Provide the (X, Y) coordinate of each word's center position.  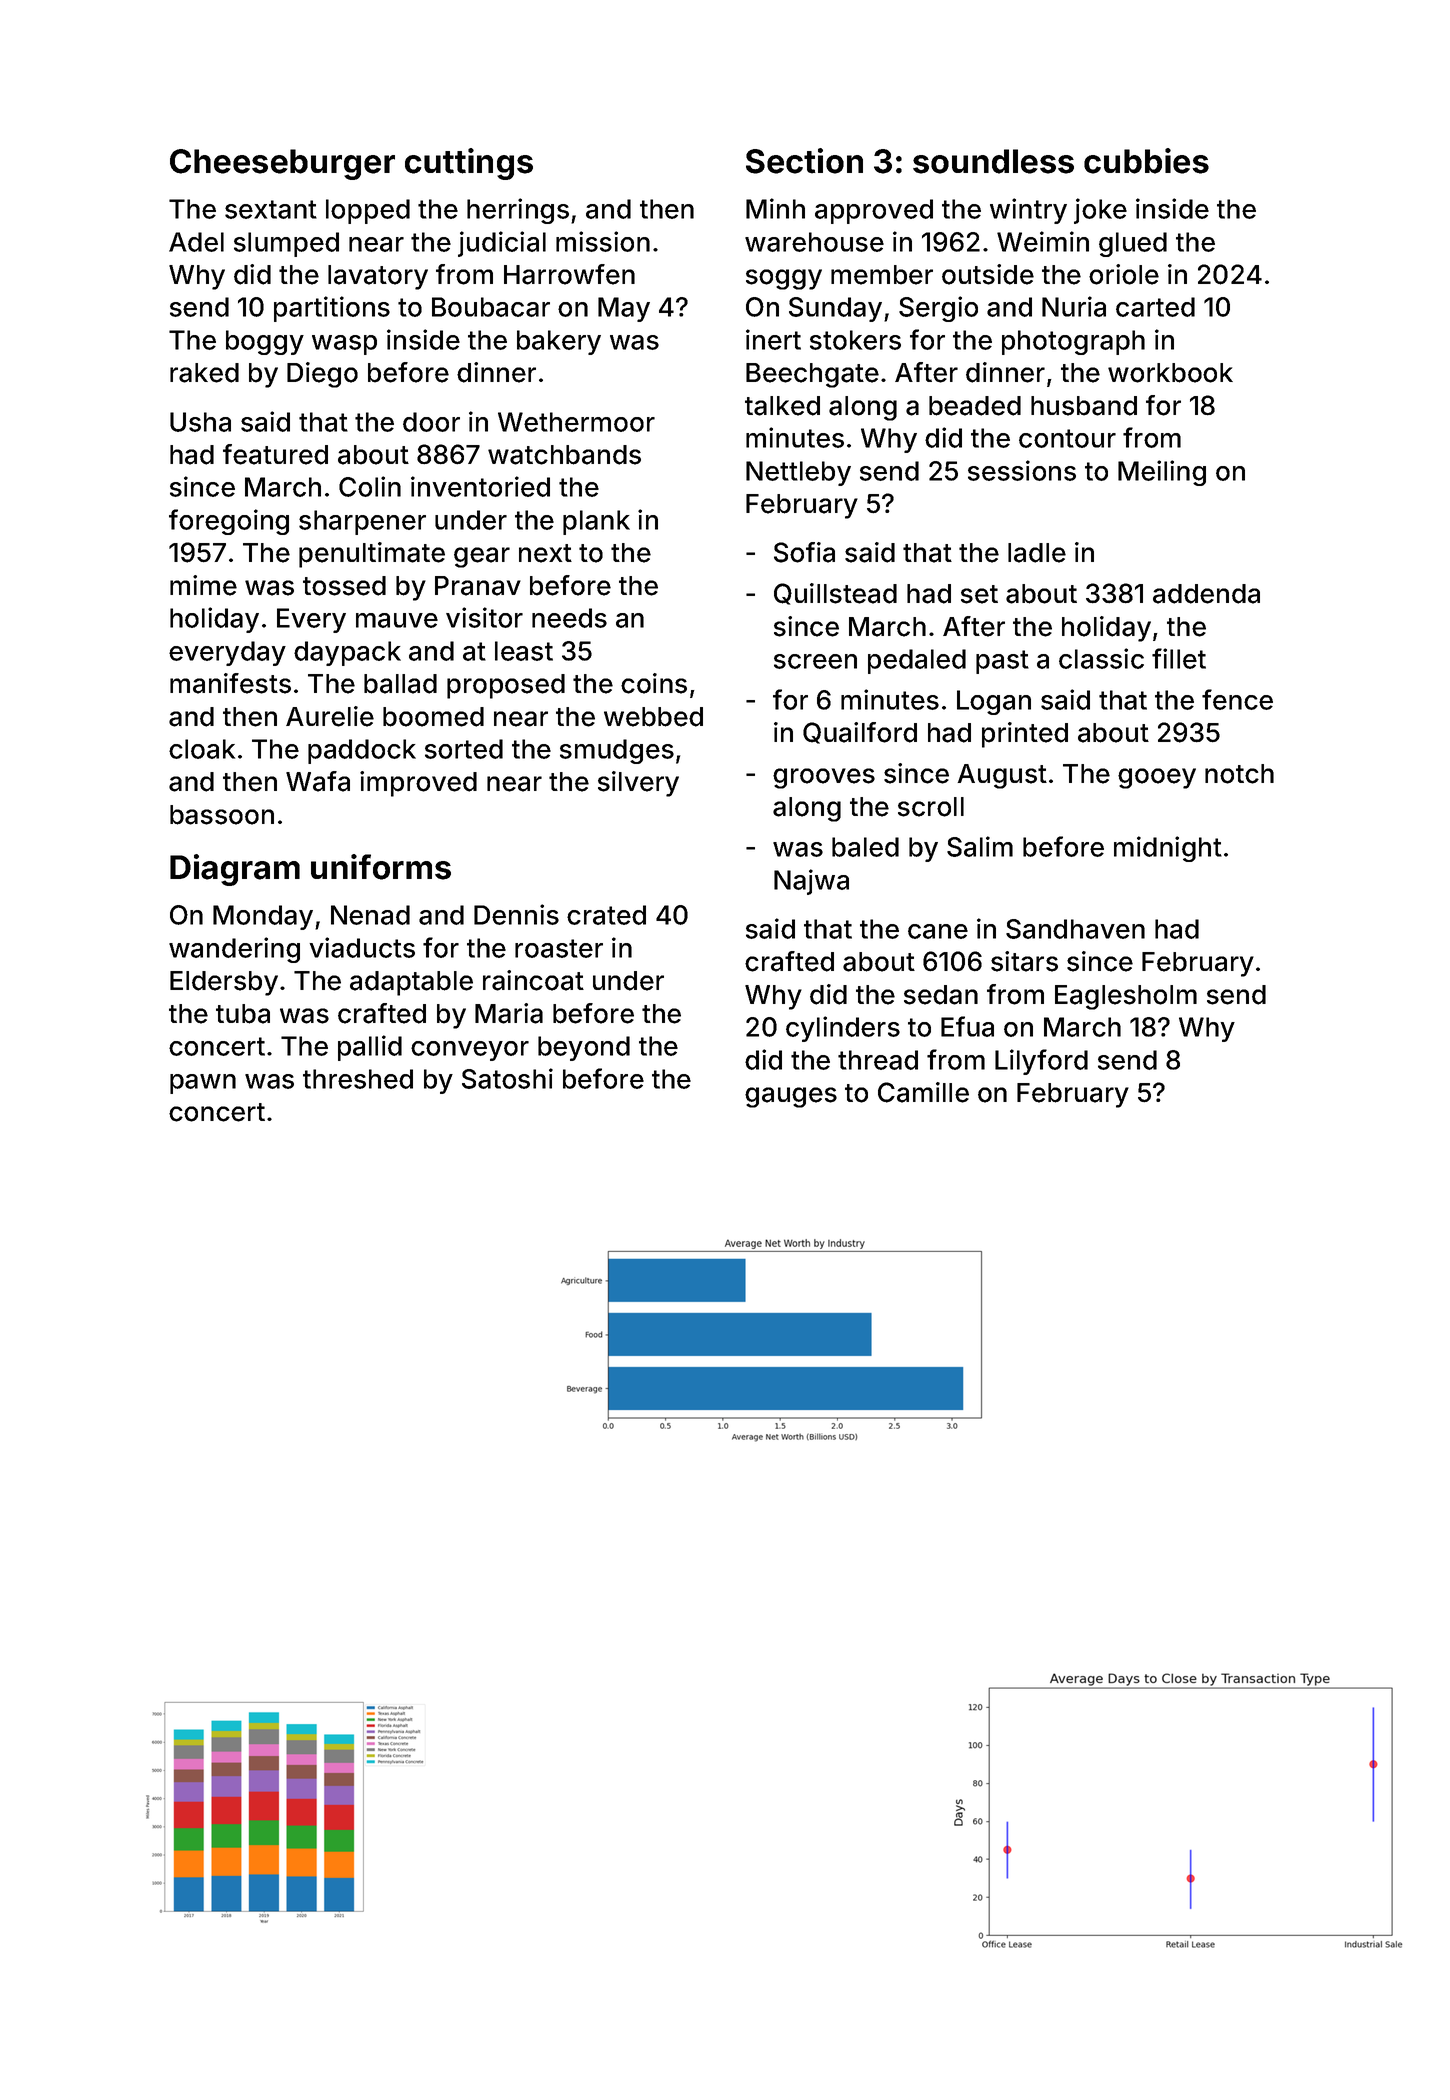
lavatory (378, 277)
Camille (923, 1092)
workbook (1170, 373)
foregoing (229, 522)
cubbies (1146, 161)
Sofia (804, 552)
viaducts (362, 947)
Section (804, 161)
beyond (584, 1048)
